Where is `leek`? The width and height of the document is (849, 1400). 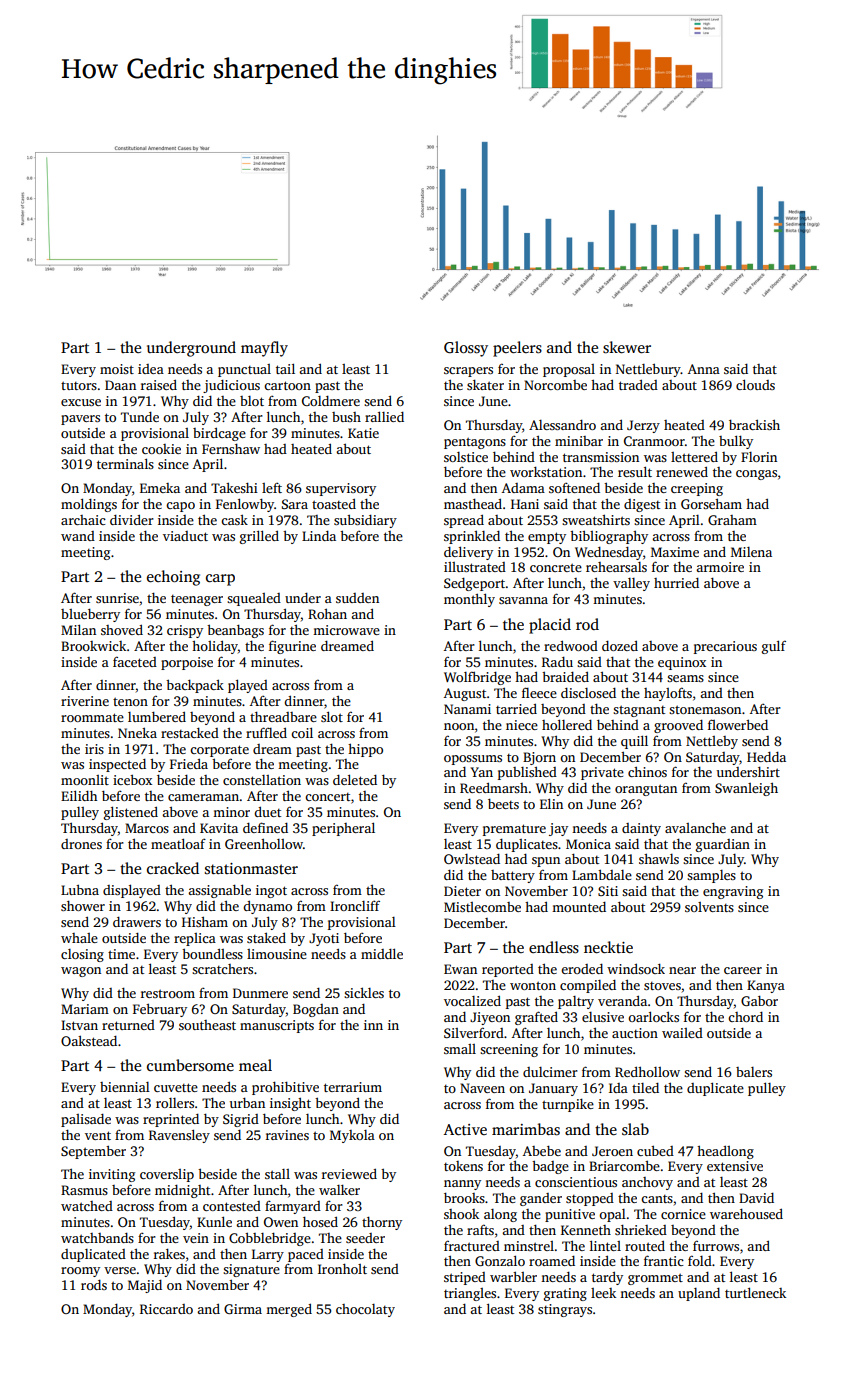 leek is located at coordinates (603, 1293).
